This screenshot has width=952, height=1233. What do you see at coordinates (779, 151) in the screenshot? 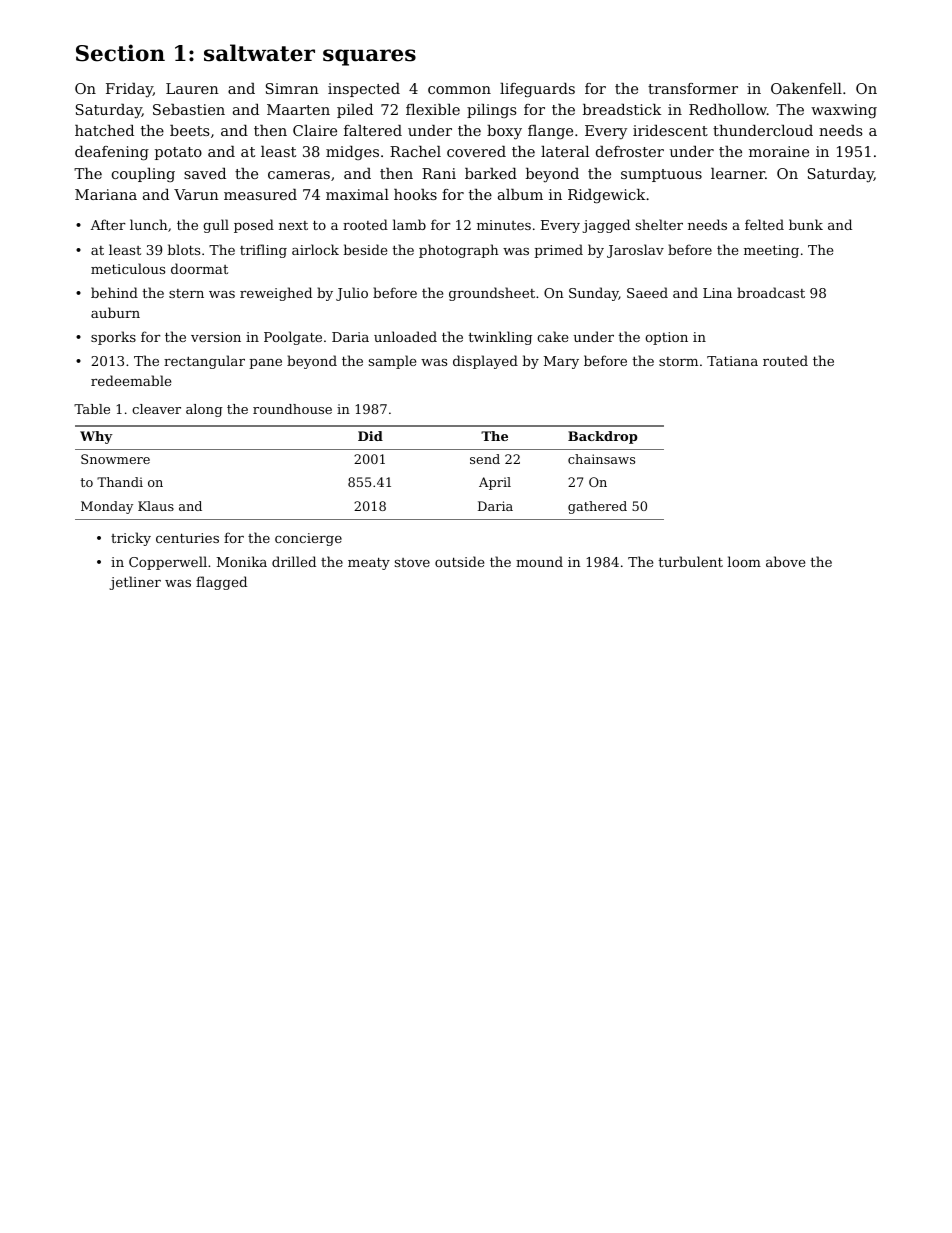
I see `moraine` at bounding box center [779, 151].
